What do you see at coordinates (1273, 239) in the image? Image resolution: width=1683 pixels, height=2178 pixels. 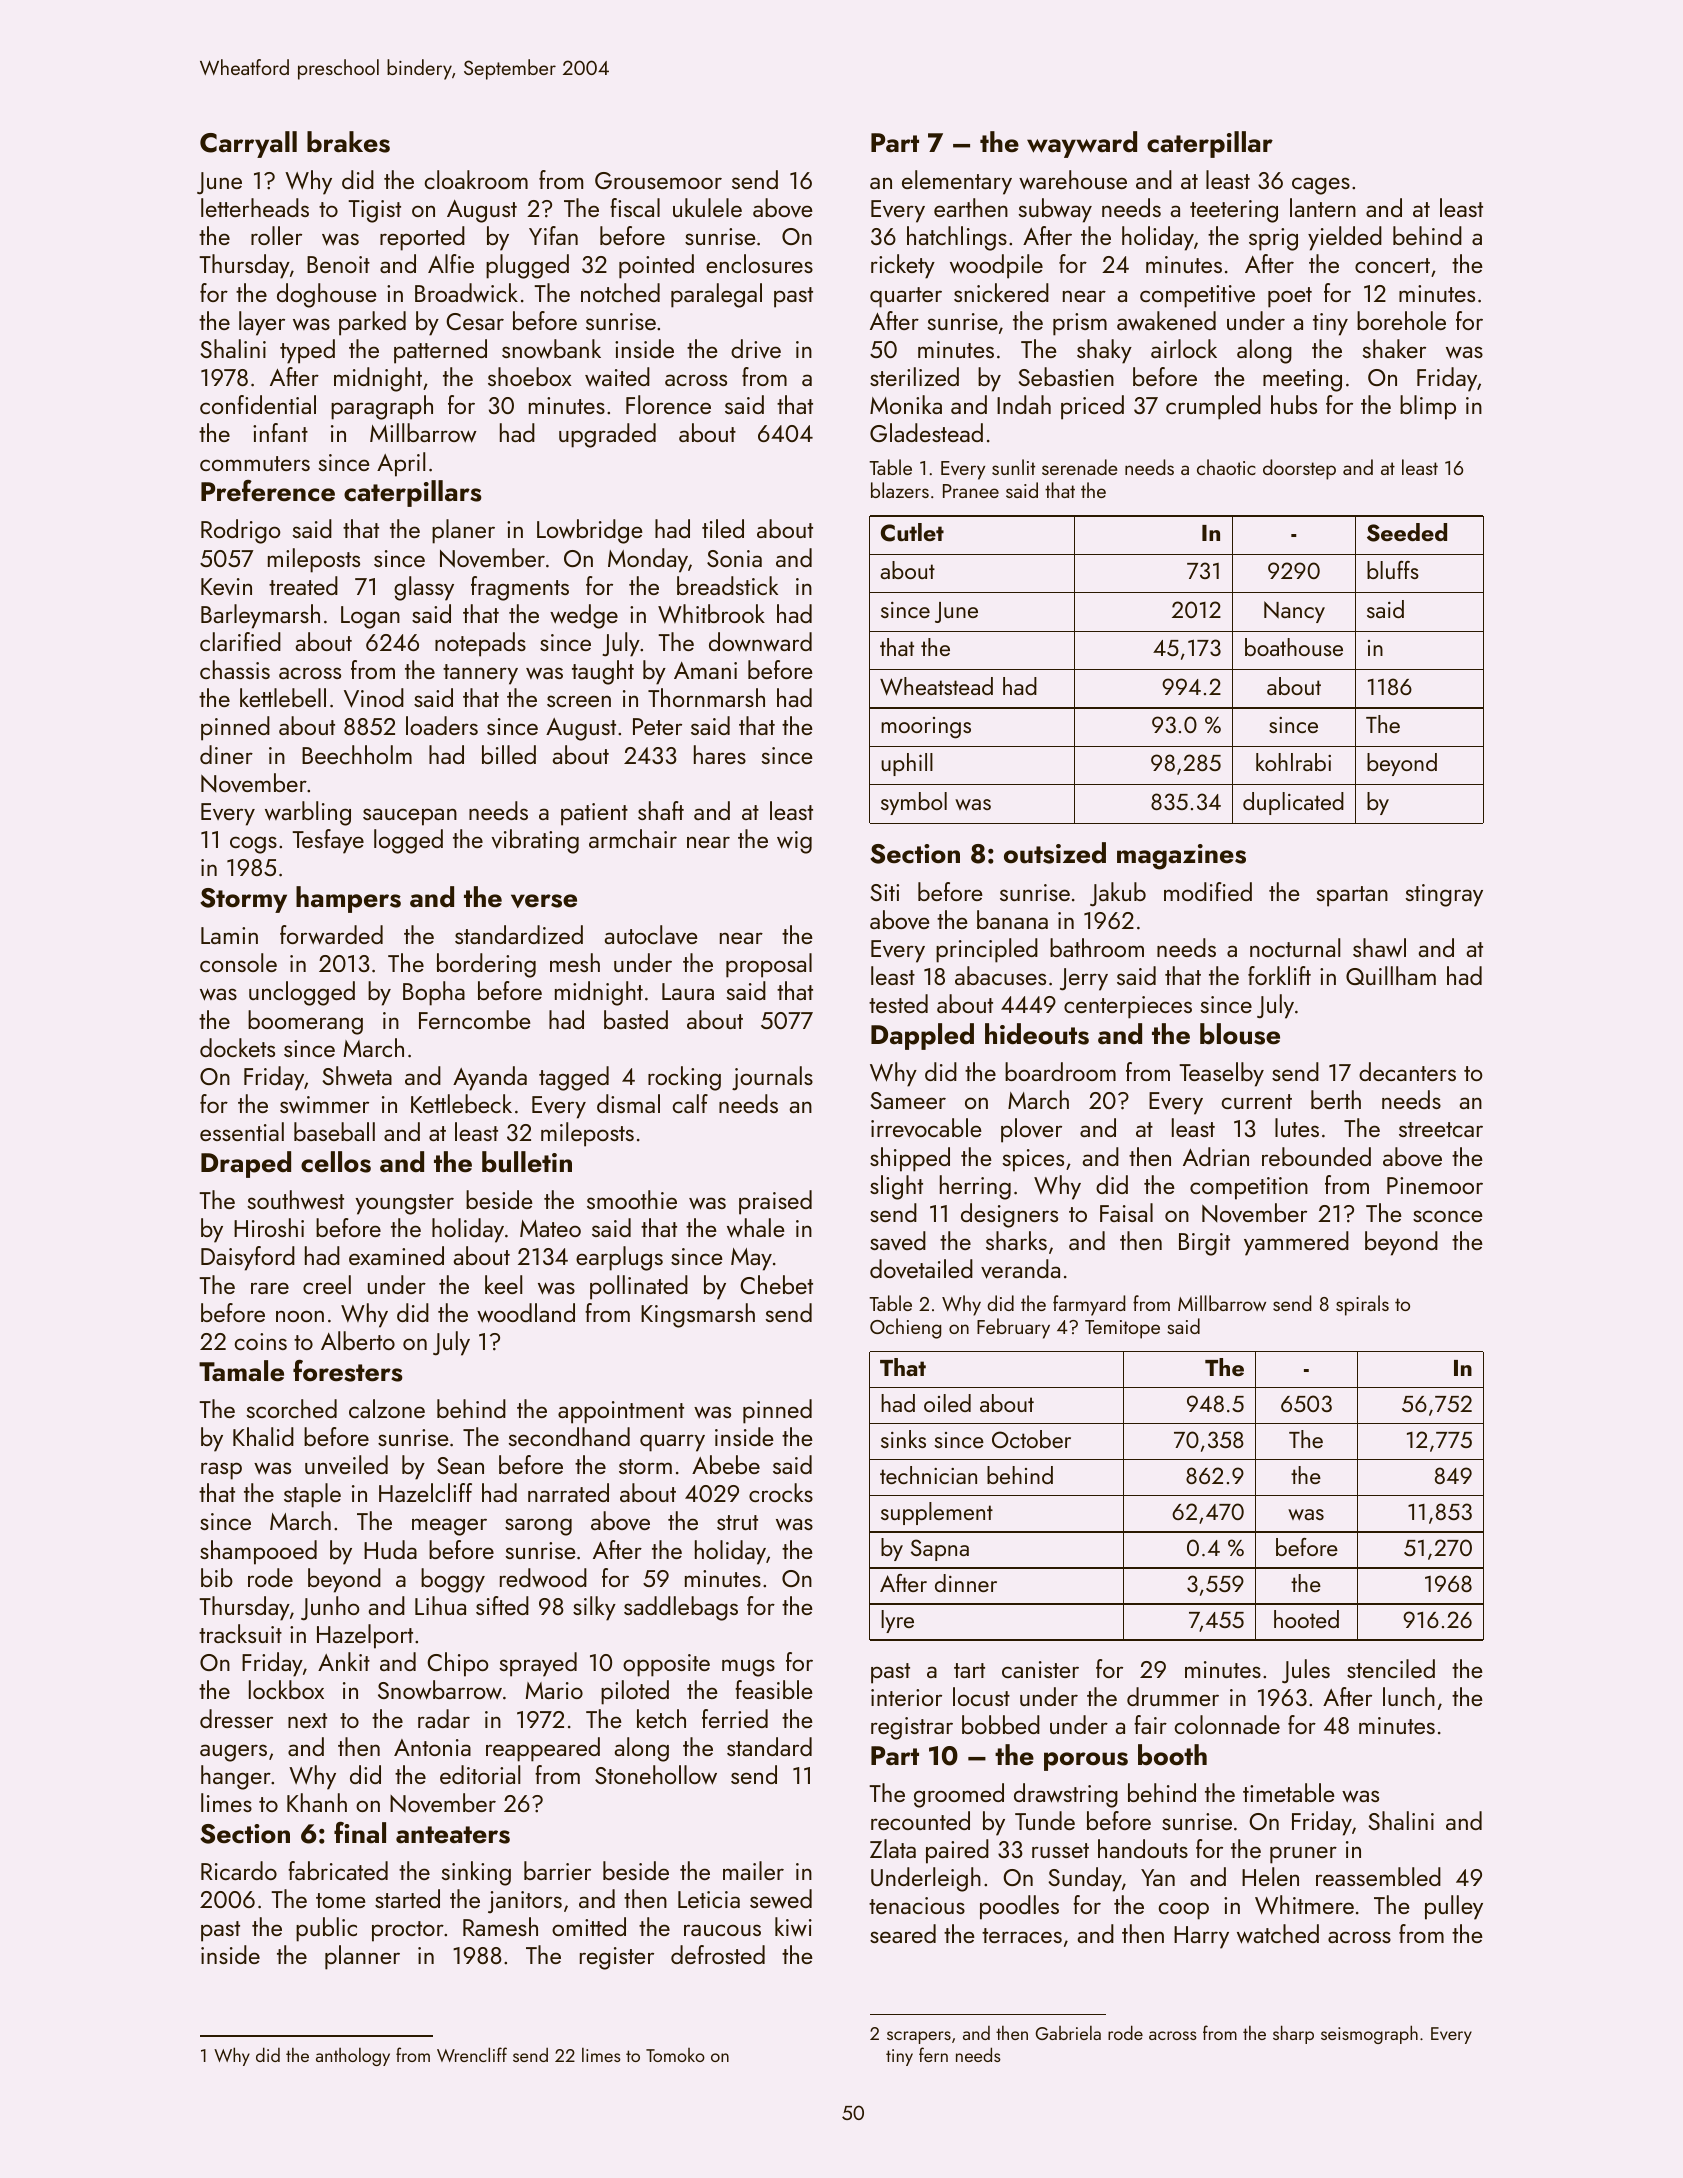 I see `sprig` at bounding box center [1273, 239].
